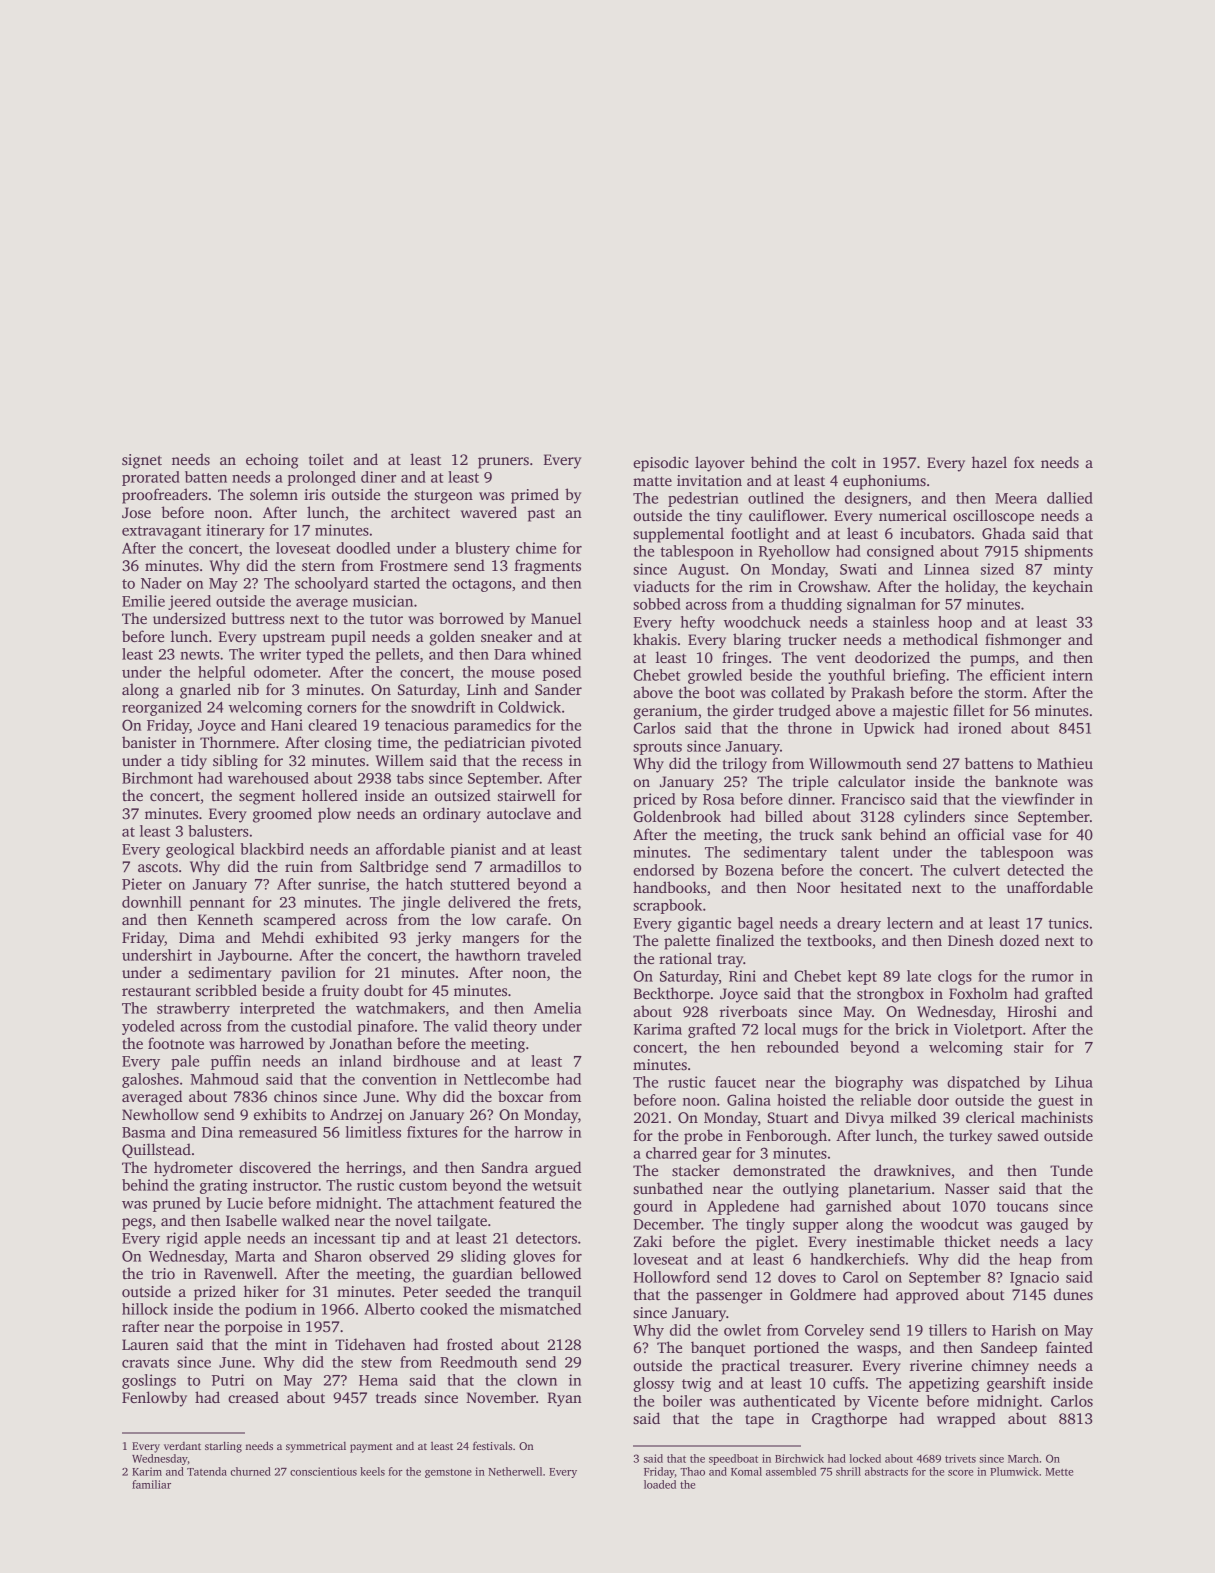 The height and width of the screenshot is (1573, 1215). Describe the element at coordinates (478, 1362) in the screenshot. I see `Reedmouth` at that location.
